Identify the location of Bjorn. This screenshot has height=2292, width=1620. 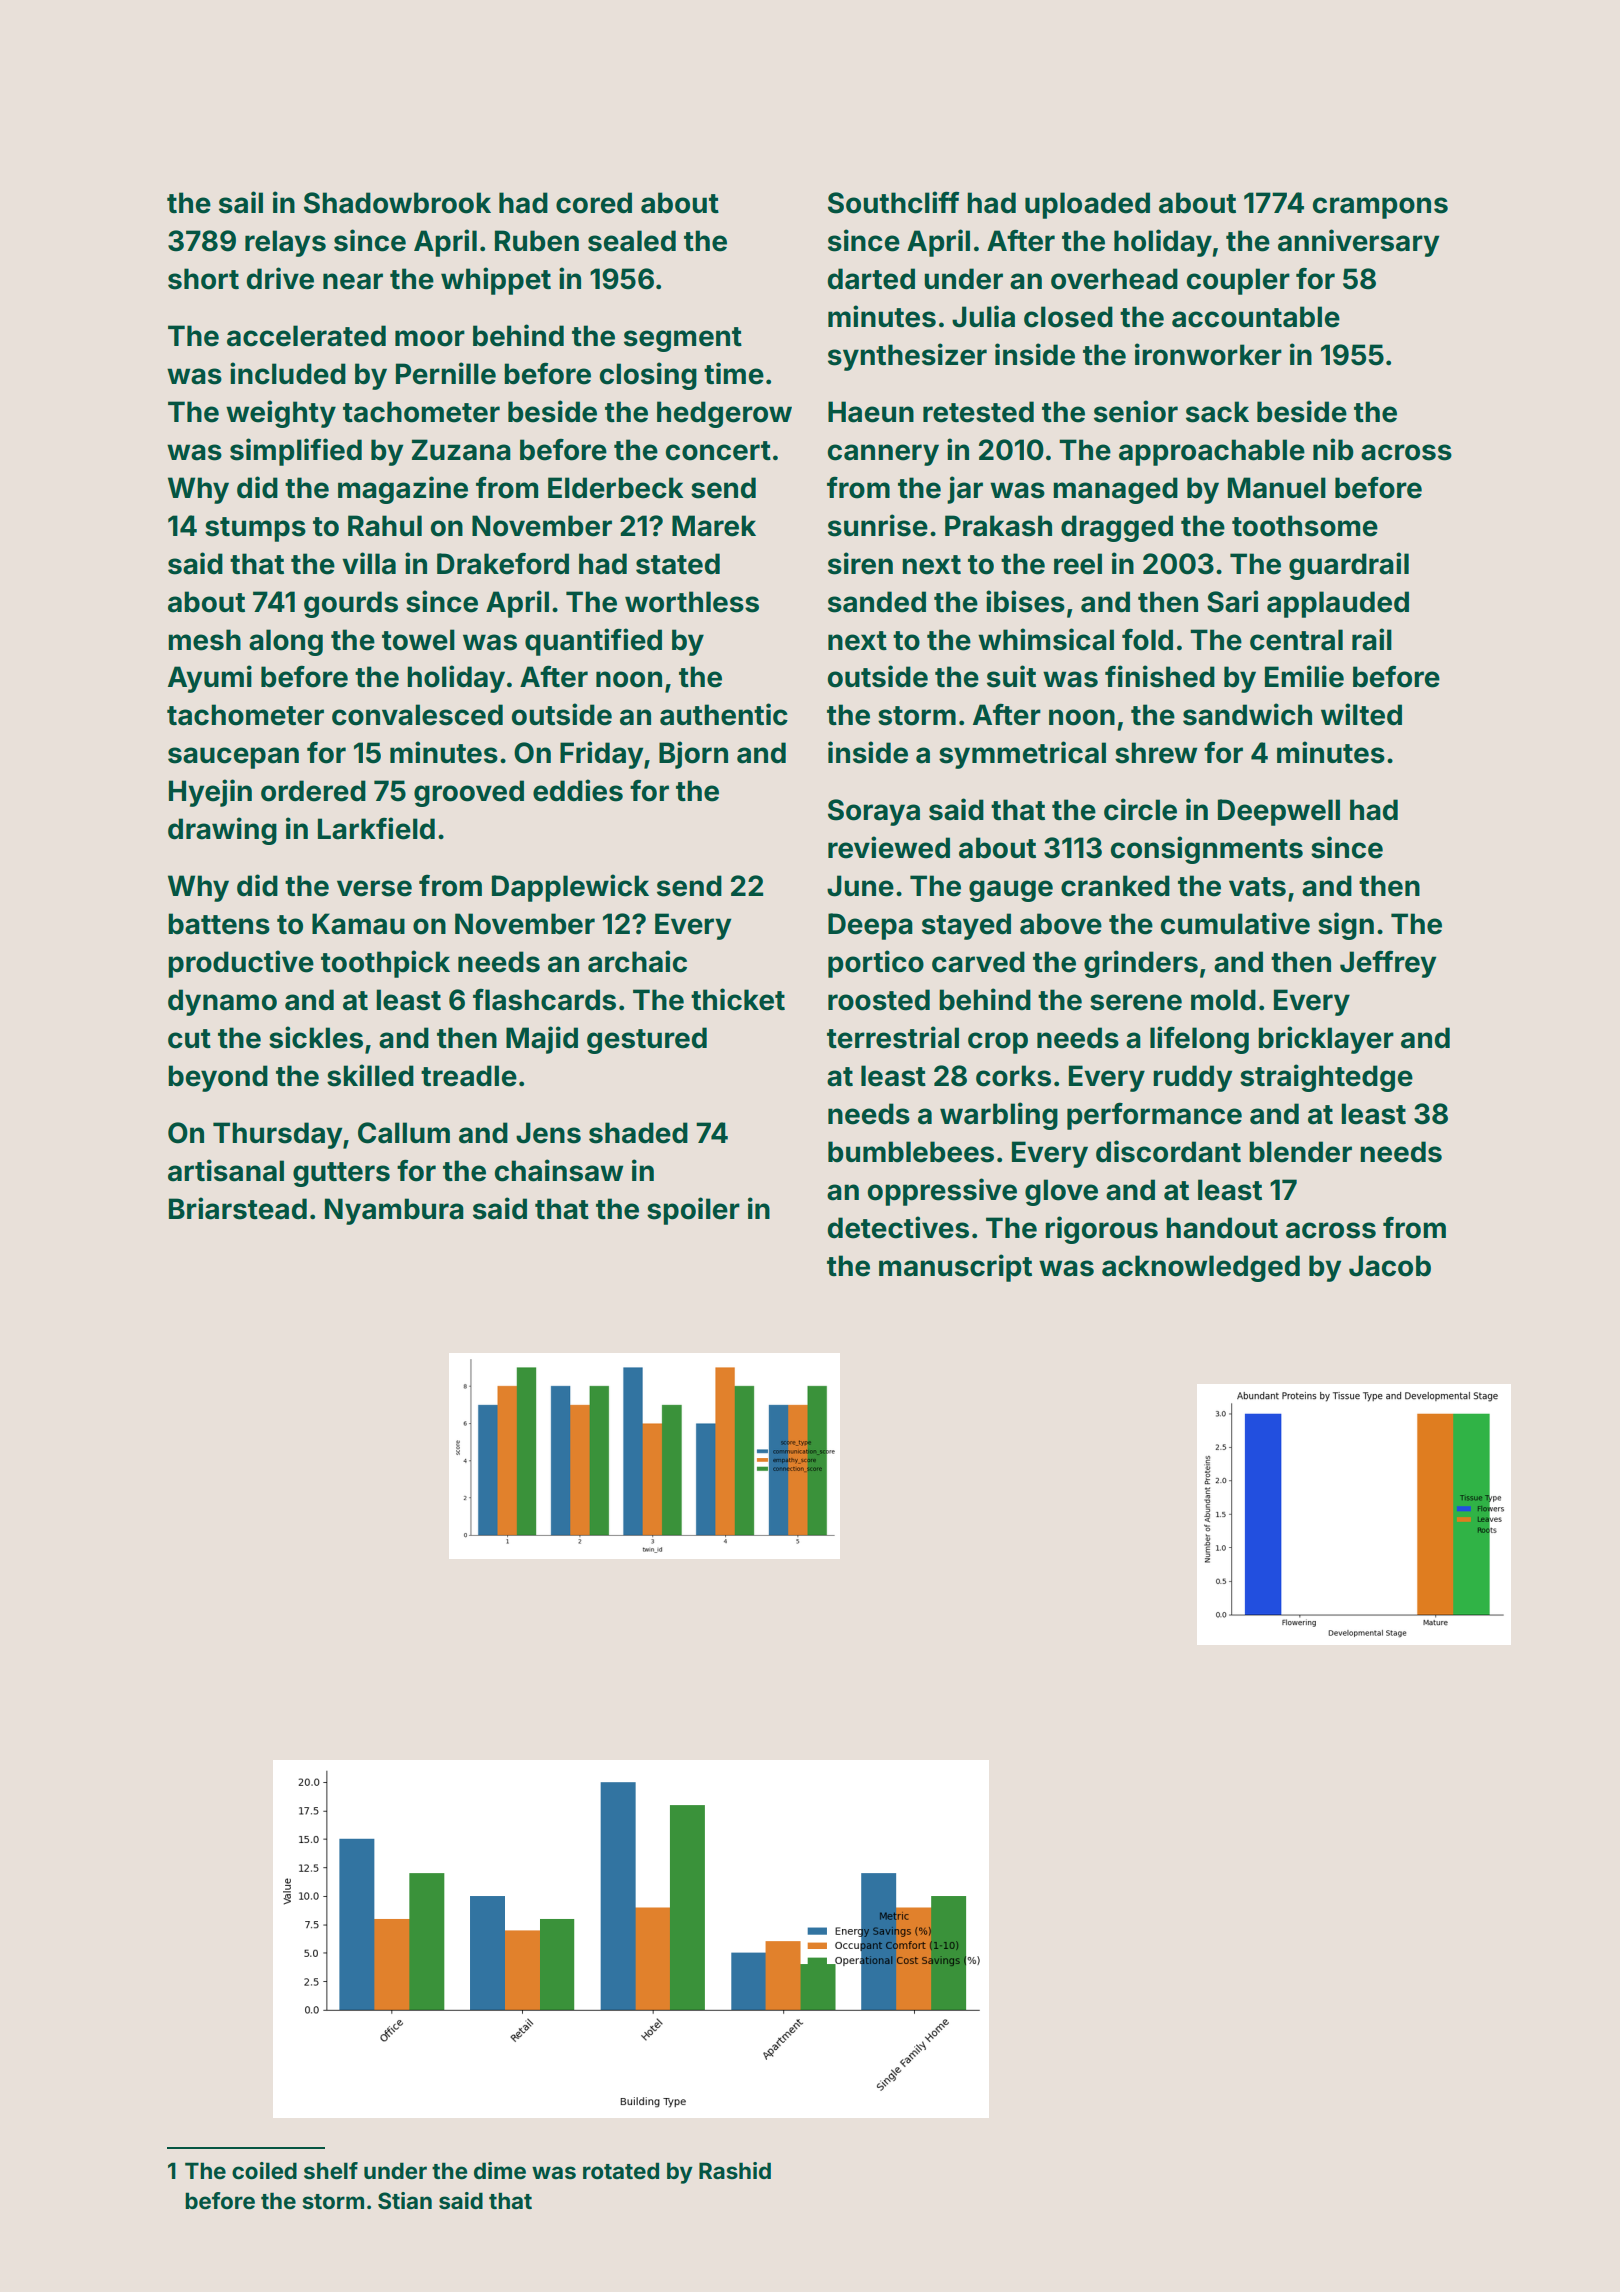
(693, 755).
